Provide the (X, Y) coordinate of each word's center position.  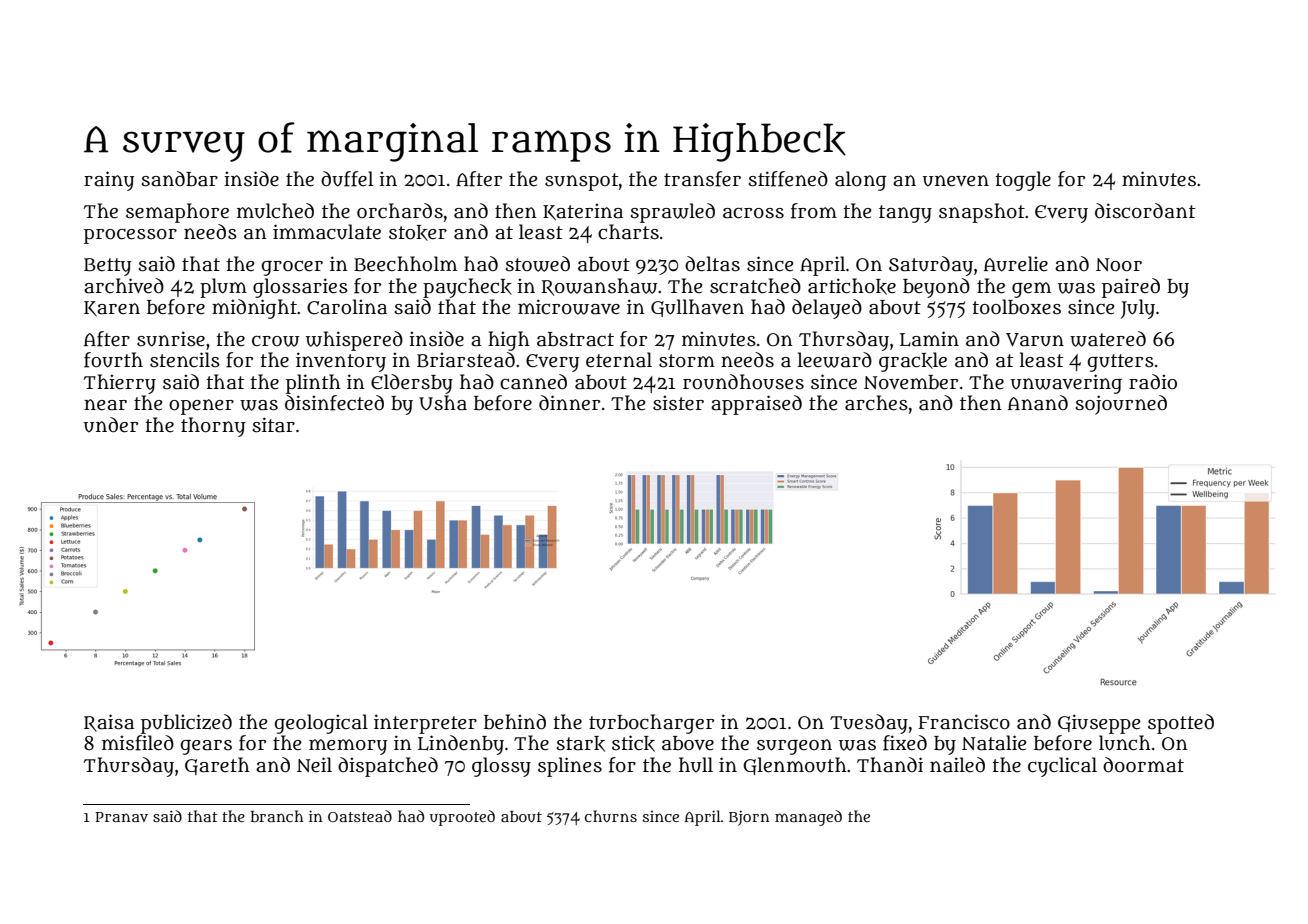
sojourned (1121, 405)
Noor (1119, 265)
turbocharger (651, 724)
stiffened (788, 179)
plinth (313, 384)
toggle (1023, 181)
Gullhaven (697, 308)
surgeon (794, 747)
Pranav (121, 817)
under (111, 425)
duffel (347, 179)
